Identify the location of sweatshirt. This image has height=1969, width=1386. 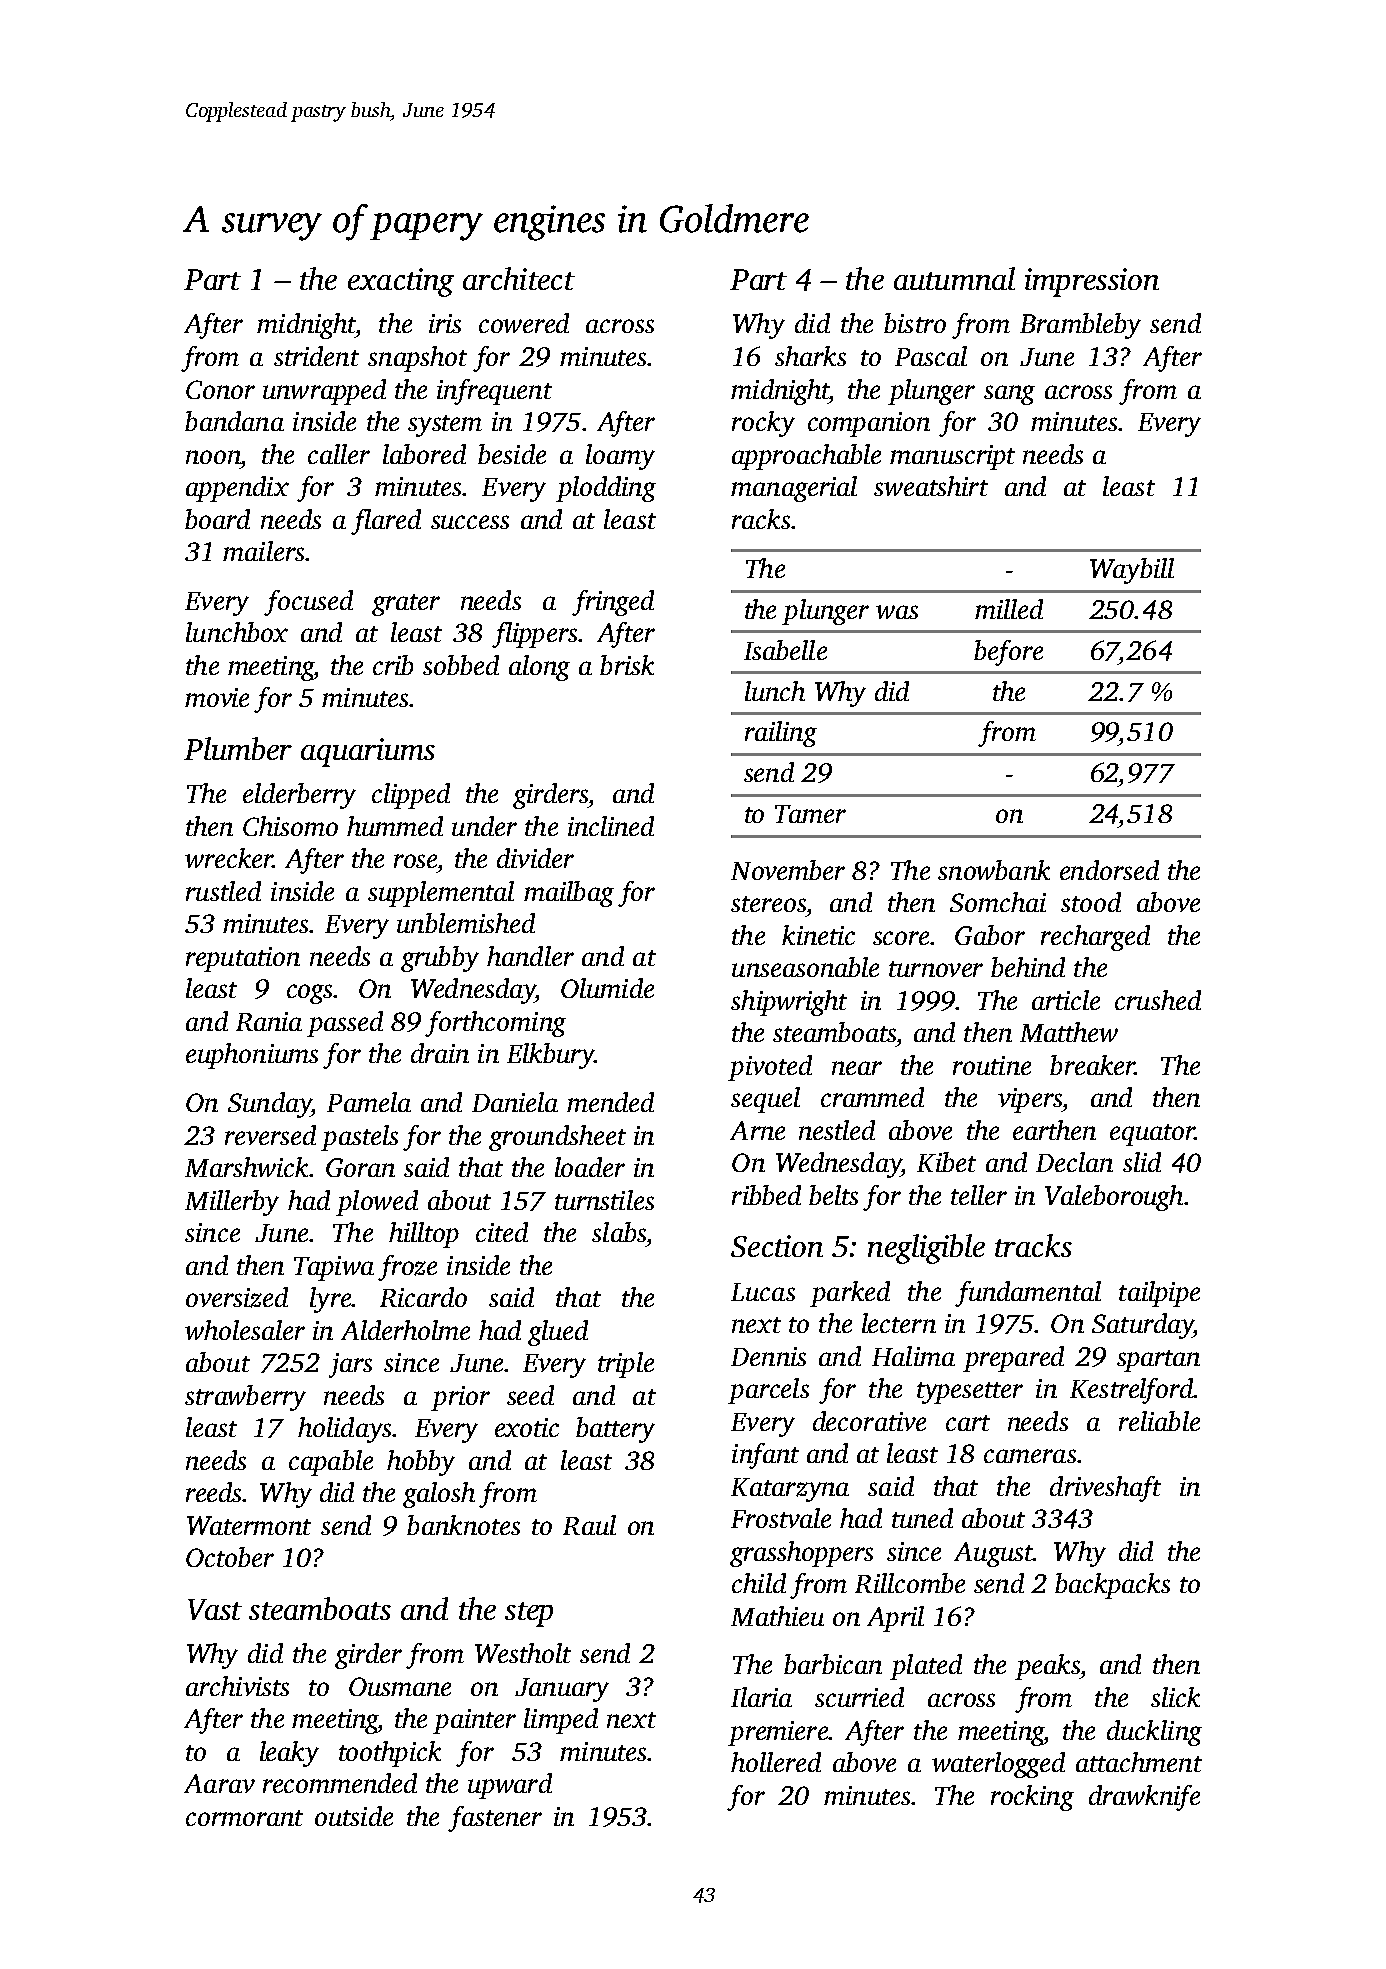
(931, 486).
